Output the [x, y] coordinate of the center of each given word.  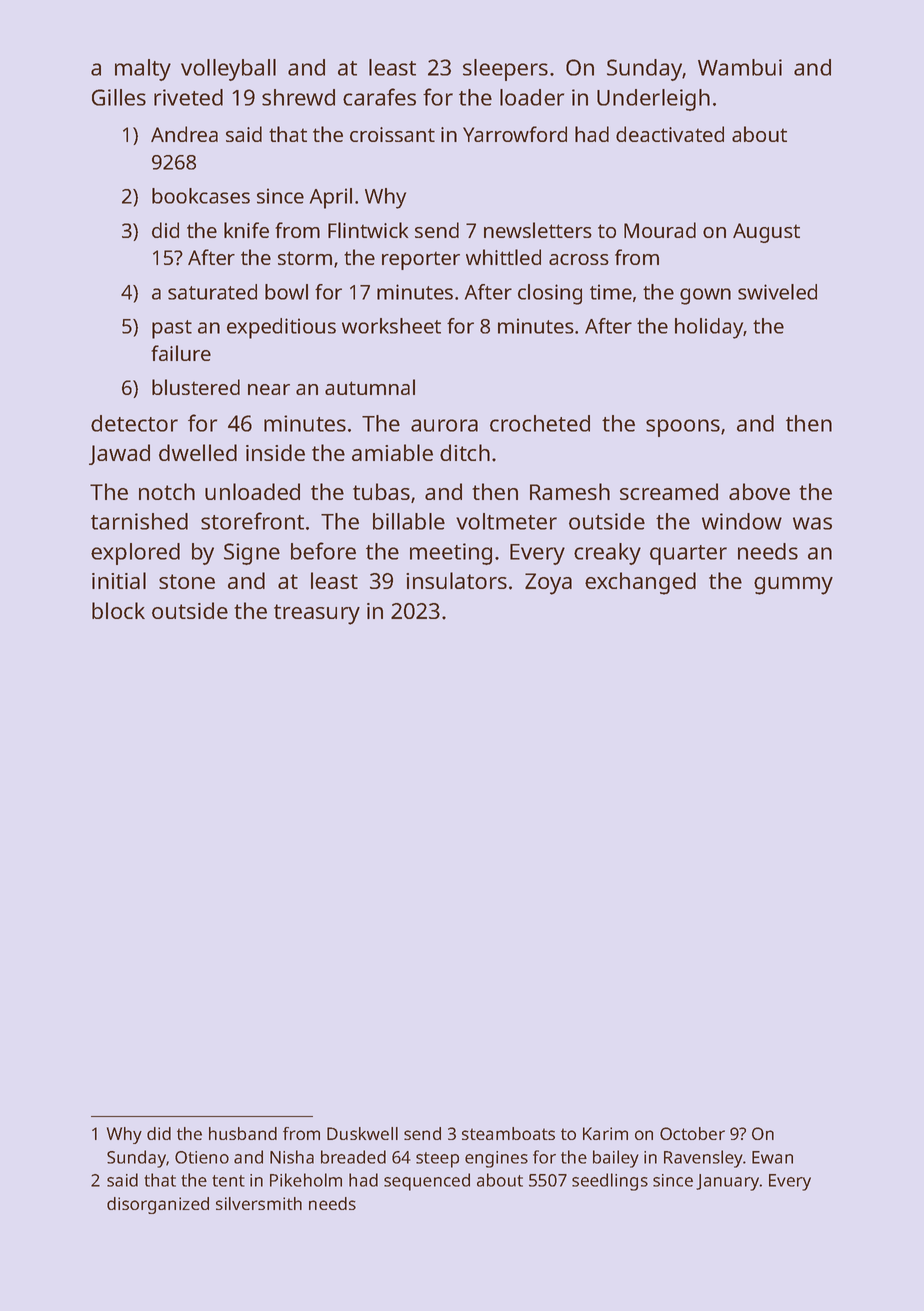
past [172, 329]
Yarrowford [515, 134]
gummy [793, 586]
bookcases [201, 196]
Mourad [660, 230]
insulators [456, 580]
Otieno [202, 1157]
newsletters [538, 230]
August [766, 233]
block [118, 610]
